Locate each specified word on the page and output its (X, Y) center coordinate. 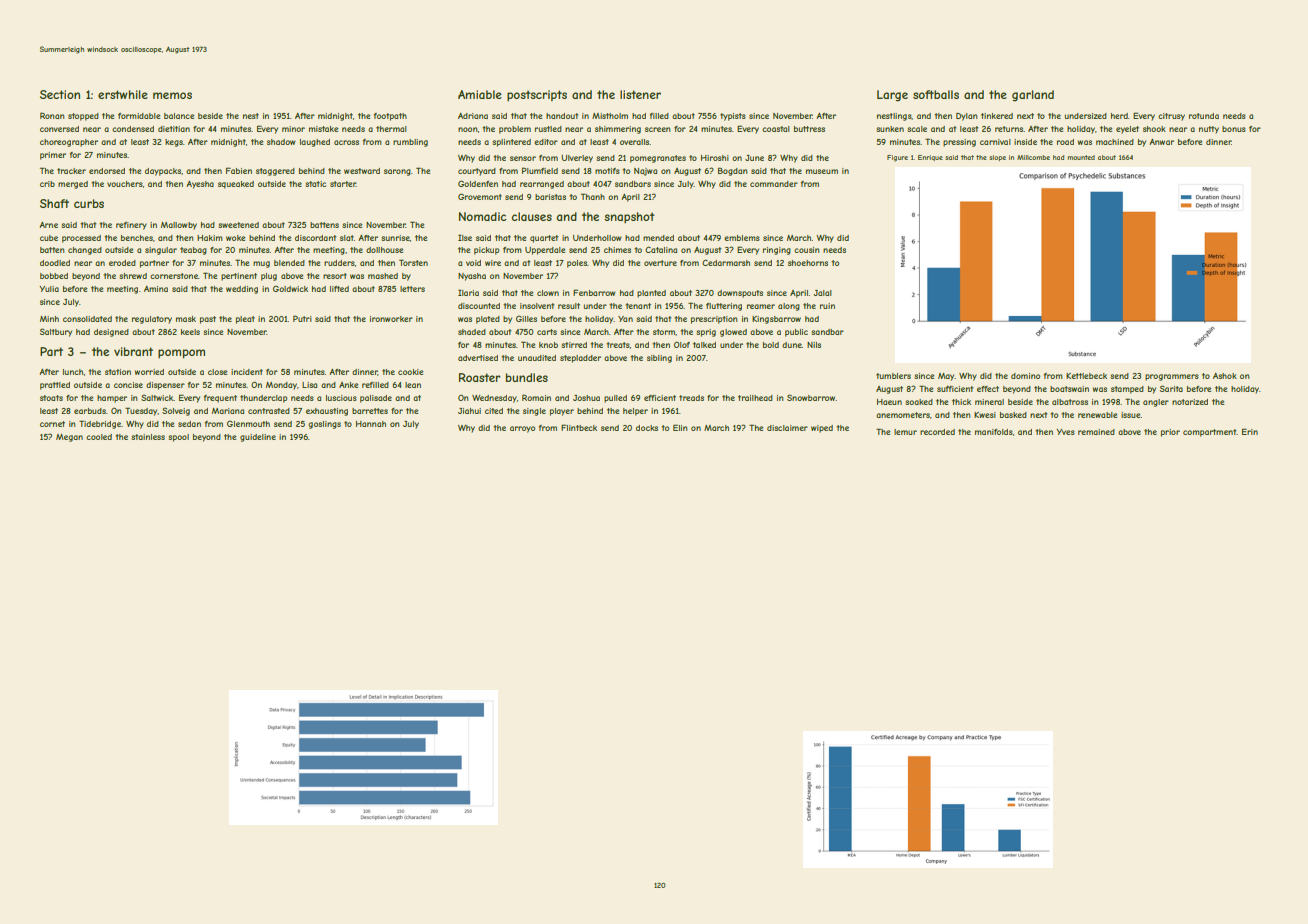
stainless (148, 437)
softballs (936, 94)
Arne (48, 225)
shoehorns (808, 263)
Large (892, 96)
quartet (544, 239)
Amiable (480, 94)
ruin (827, 306)
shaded (472, 332)
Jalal (823, 293)
